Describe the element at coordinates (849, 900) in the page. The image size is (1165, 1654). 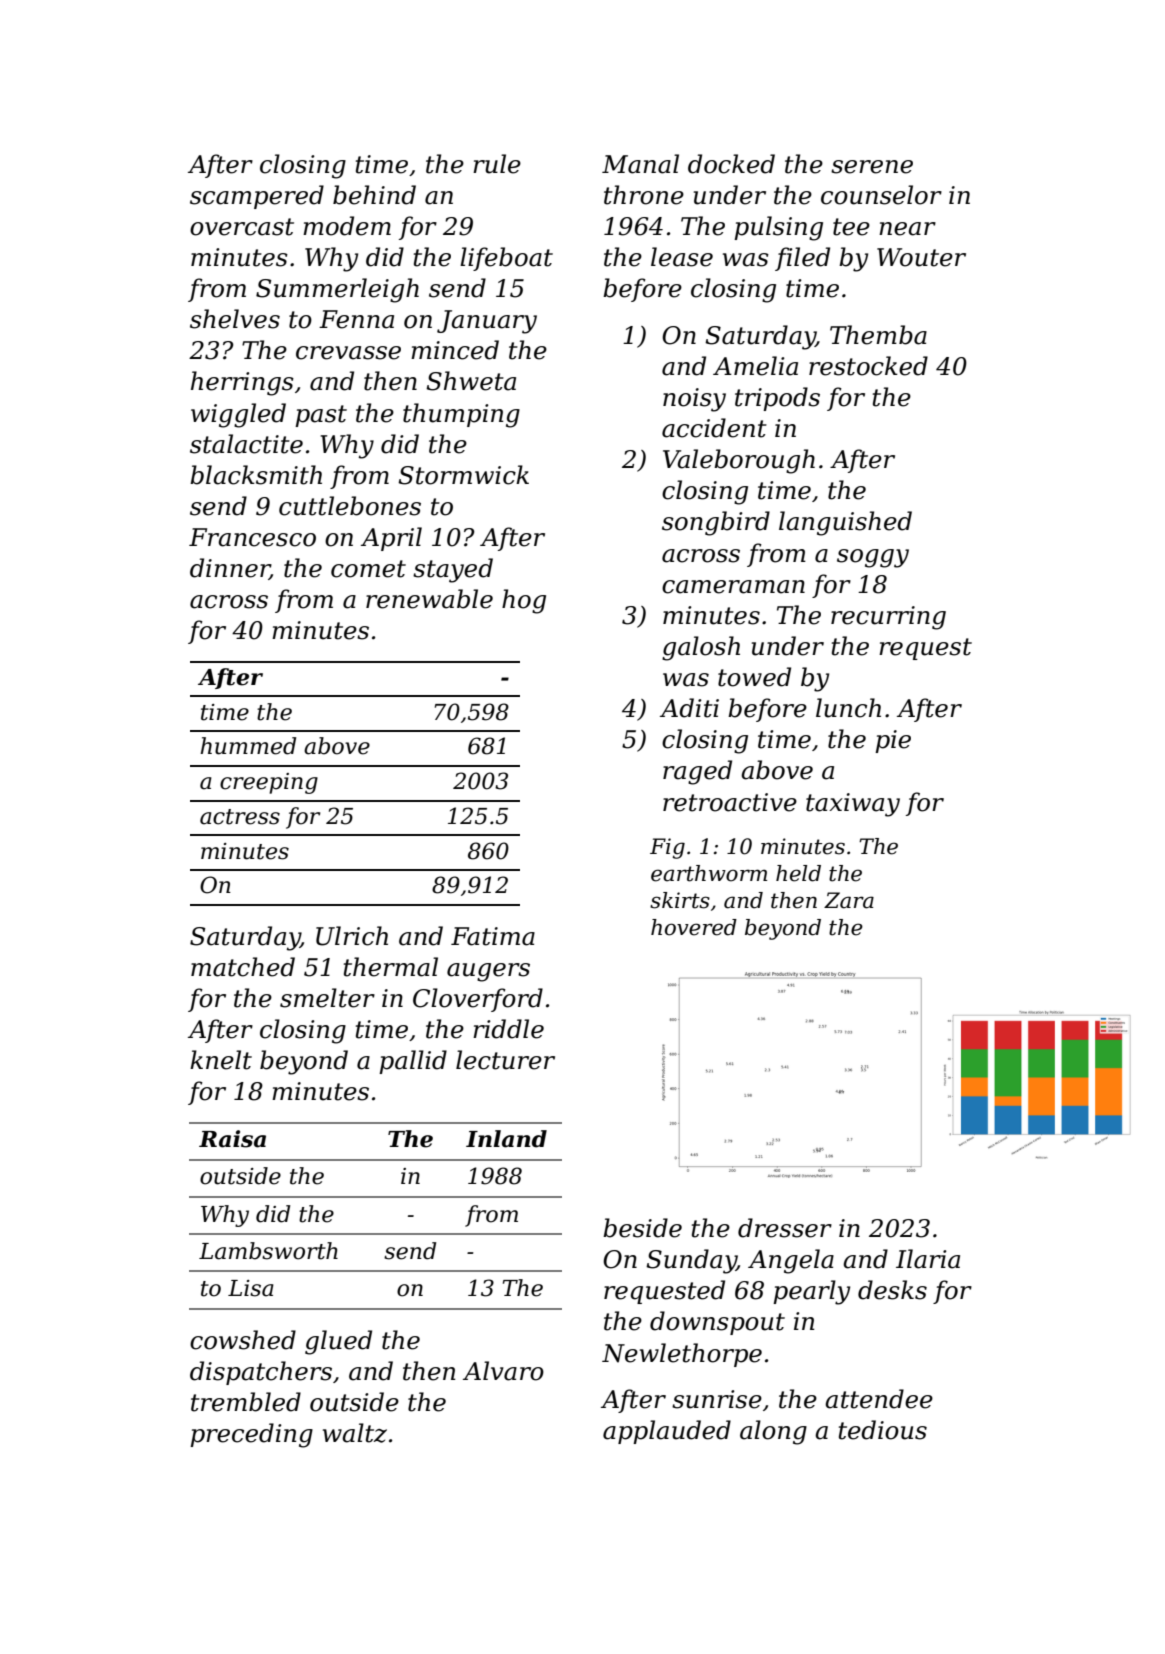
I see `Zara` at that location.
